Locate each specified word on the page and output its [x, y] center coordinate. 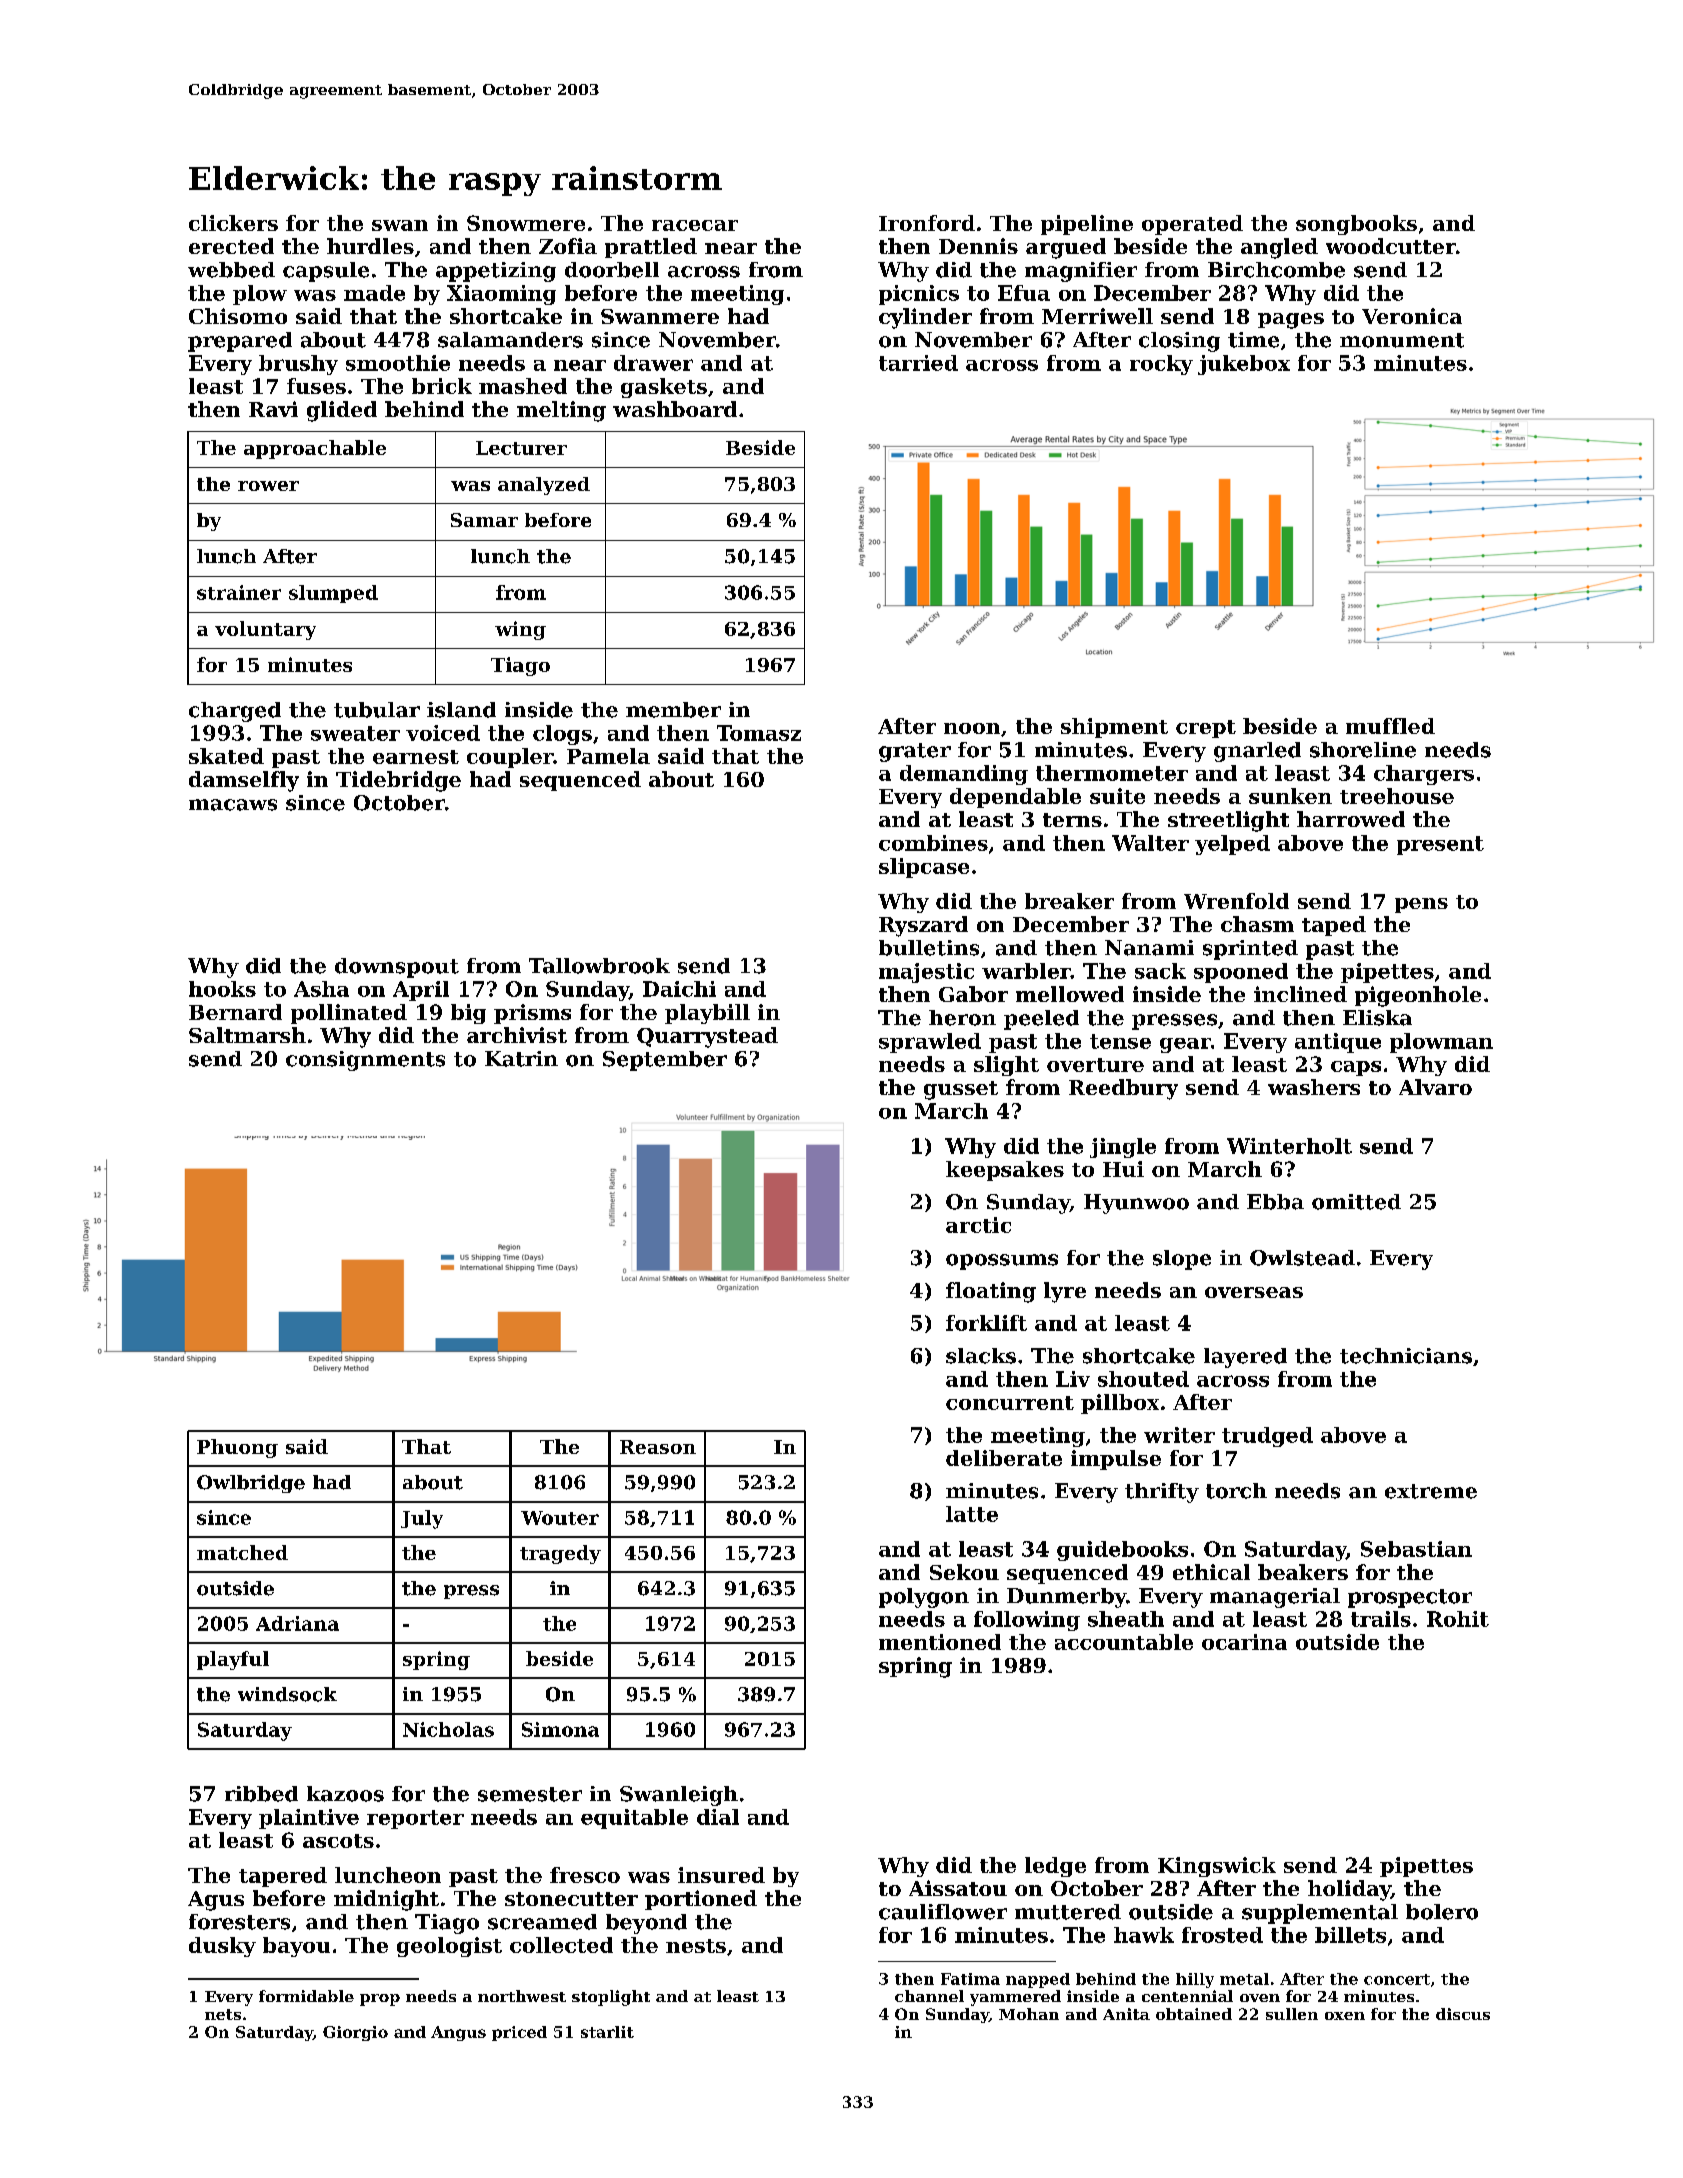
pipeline [1087, 225]
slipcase [924, 868]
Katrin [521, 1059]
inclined [1300, 994]
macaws [233, 805]
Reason [658, 1447]
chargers [1424, 775]
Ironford [927, 223]
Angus [458, 2033]
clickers [233, 223]
